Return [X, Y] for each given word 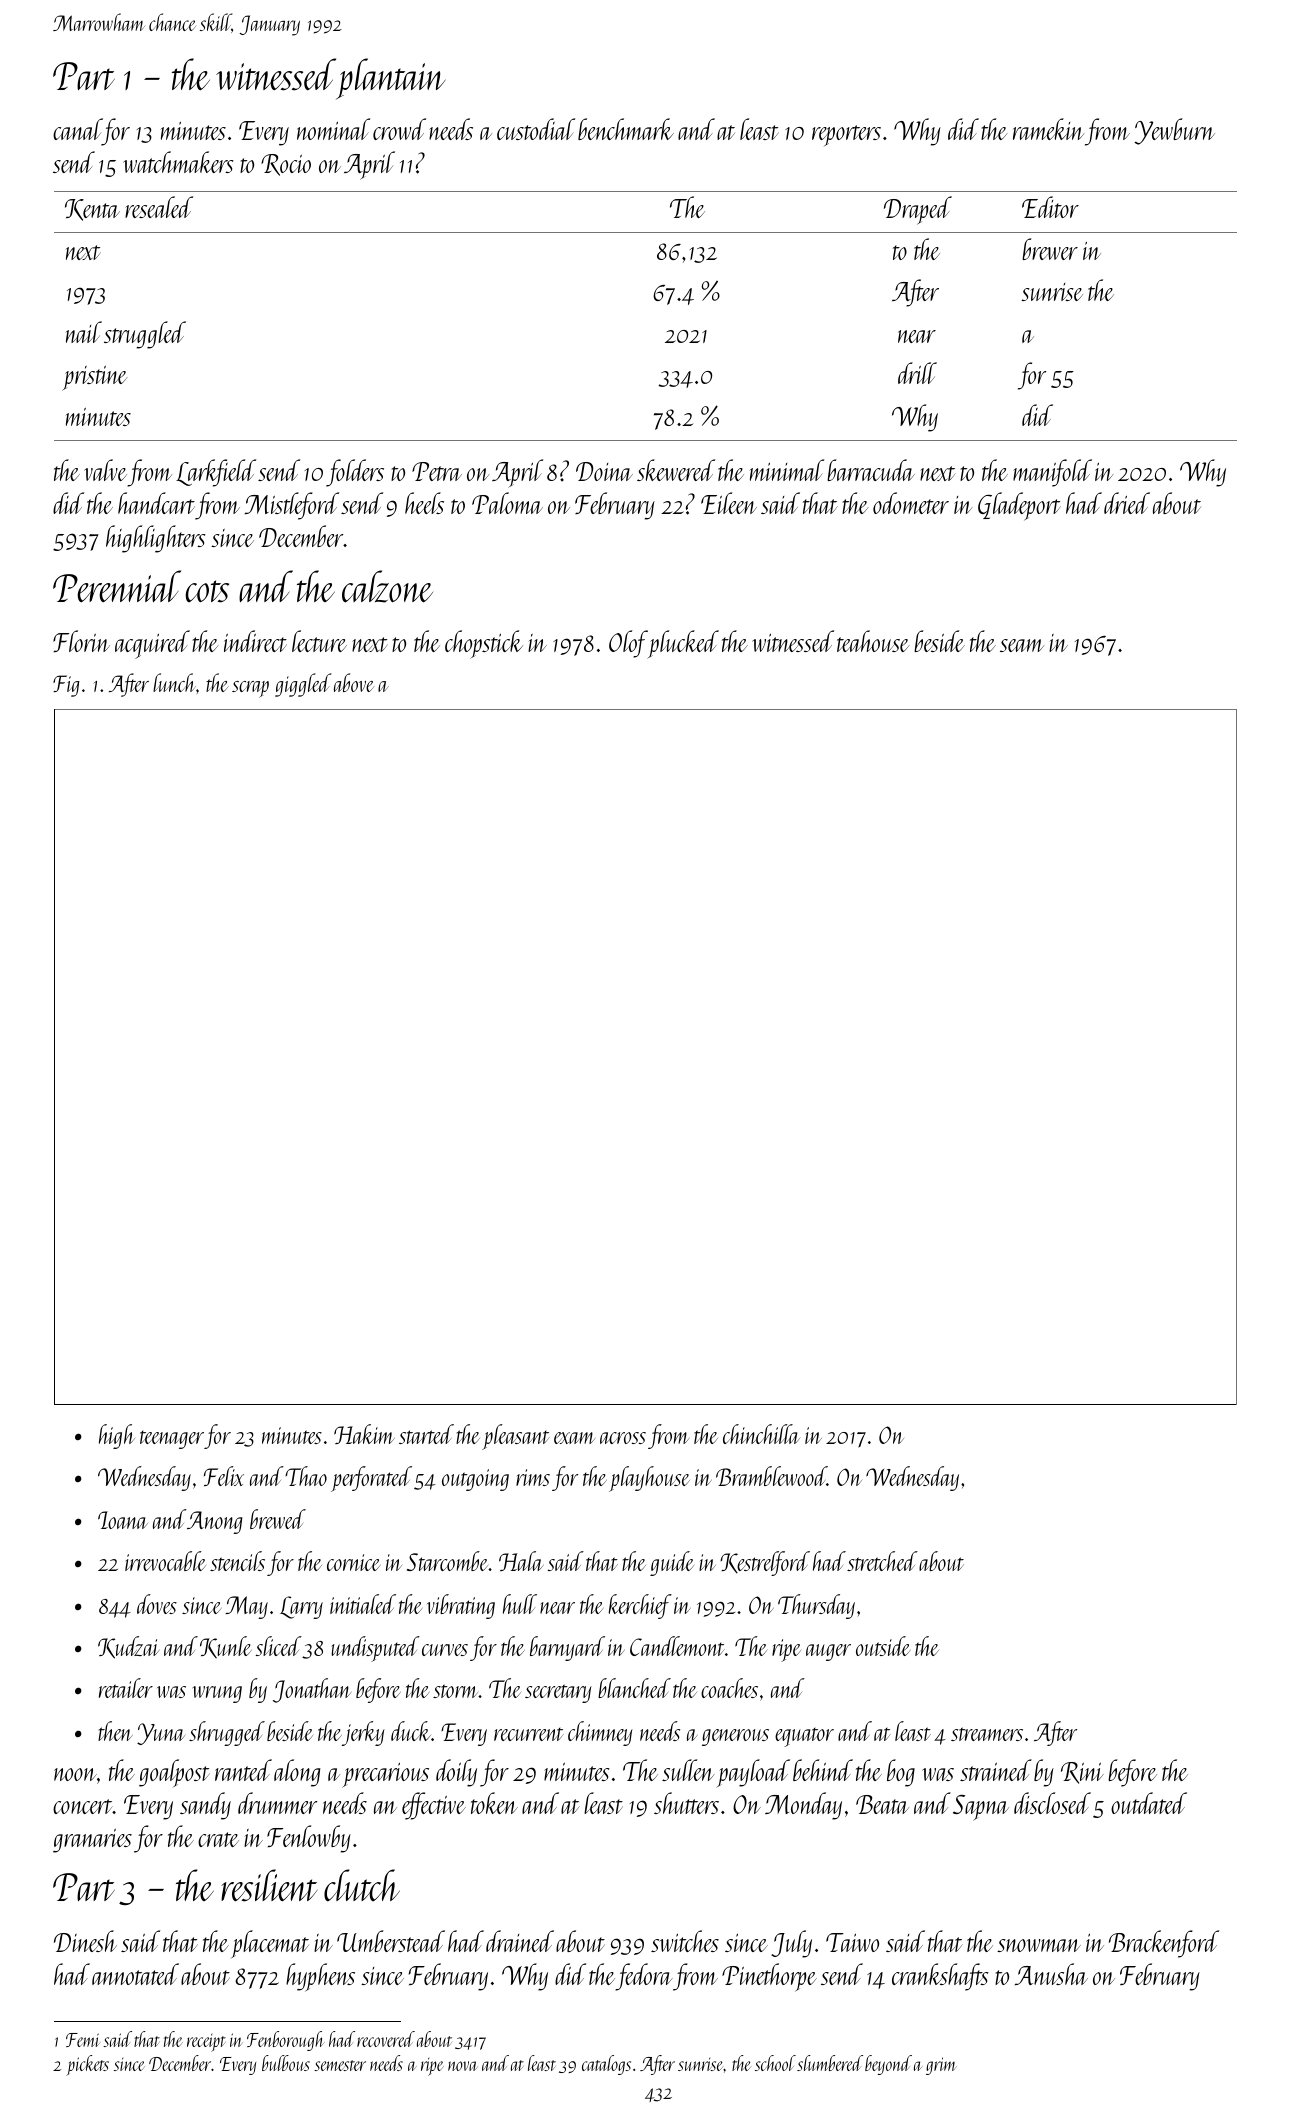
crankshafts [940, 1977]
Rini [1082, 1773]
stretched [882, 1561]
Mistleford [292, 506]
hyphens [320, 1977]
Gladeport [1019, 506]
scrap [250, 689]
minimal [787, 470]
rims [533, 1477]
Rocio [286, 165]
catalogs [606, 2065]
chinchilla [761, 1434]
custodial [536, 129]
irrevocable [165, 1561]
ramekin [1048, 129]
